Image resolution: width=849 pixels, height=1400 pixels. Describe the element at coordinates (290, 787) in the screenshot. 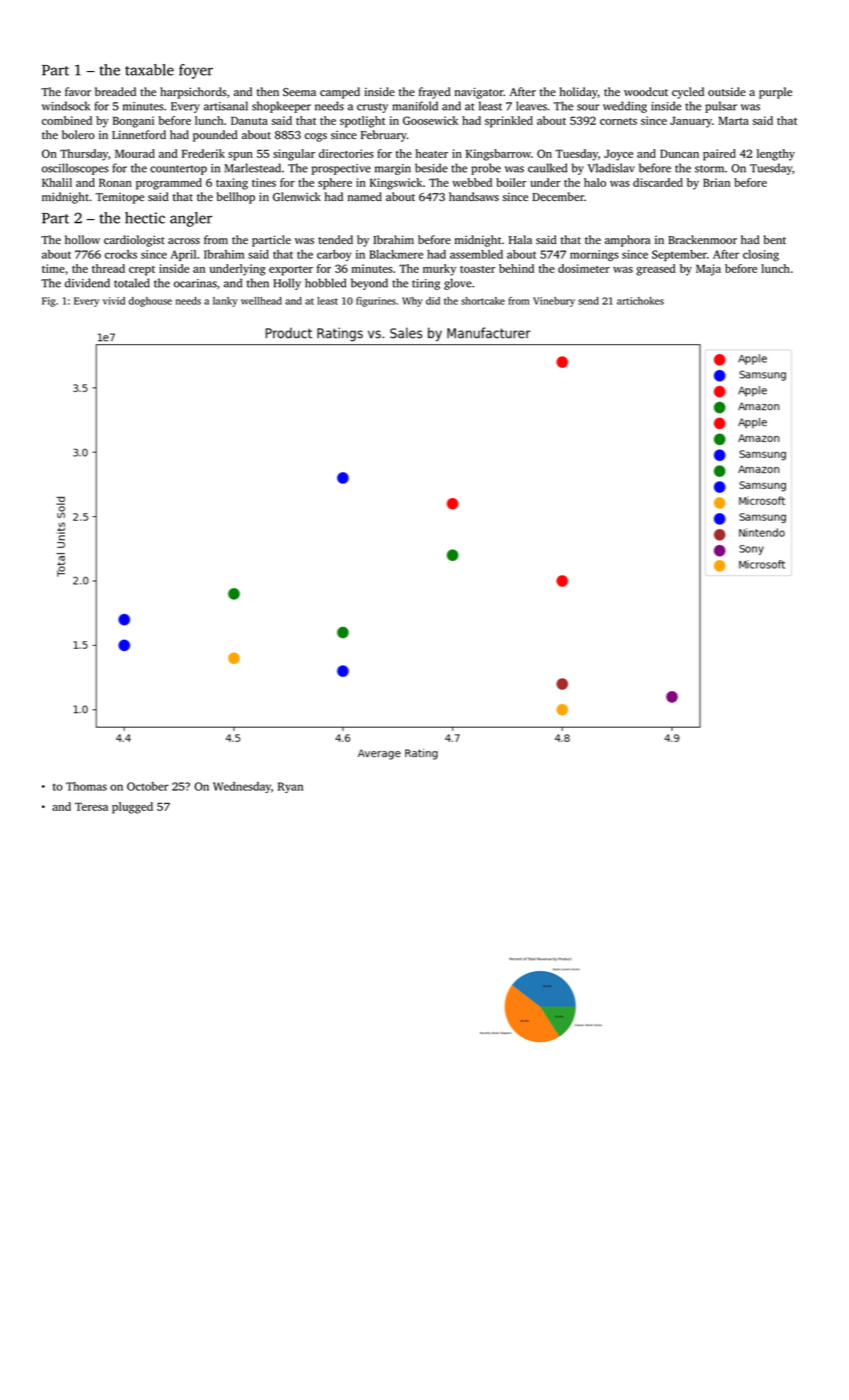

I see `Ryan` at that location.
